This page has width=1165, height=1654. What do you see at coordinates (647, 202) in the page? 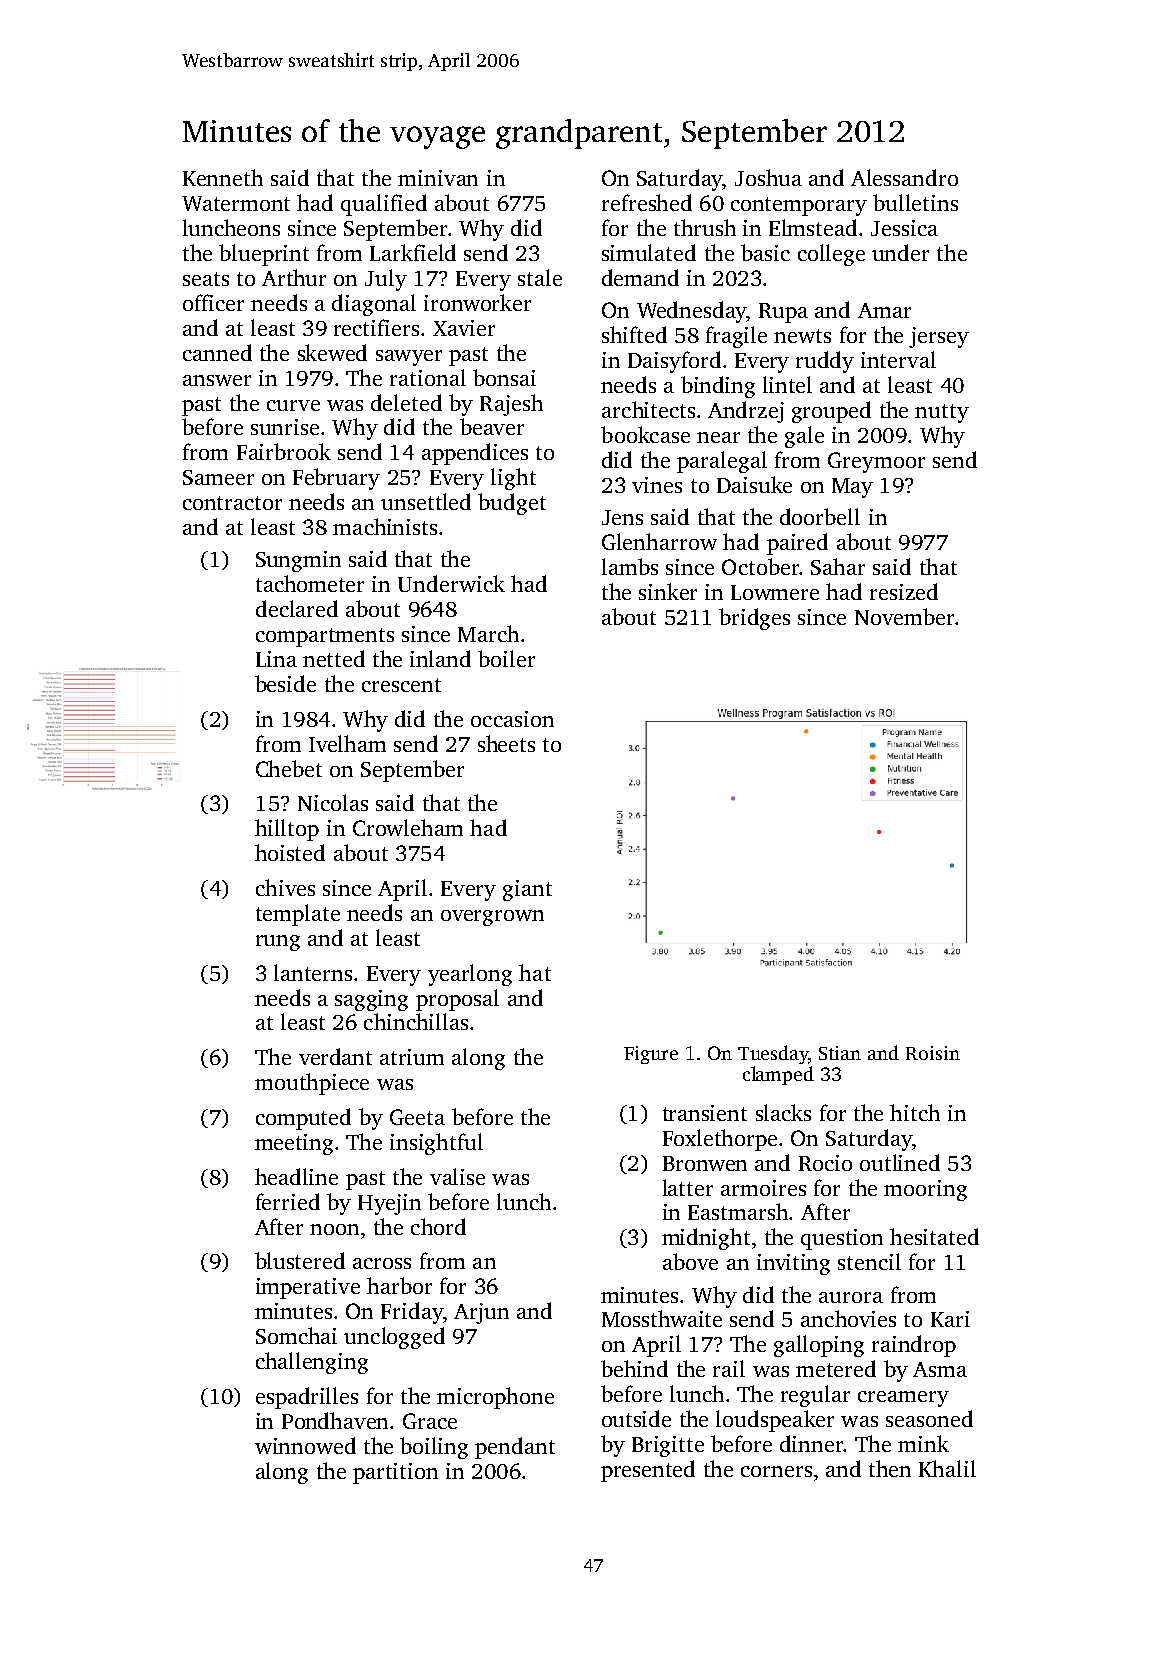
I see `refreshed` at bounding box center [647, 202].
